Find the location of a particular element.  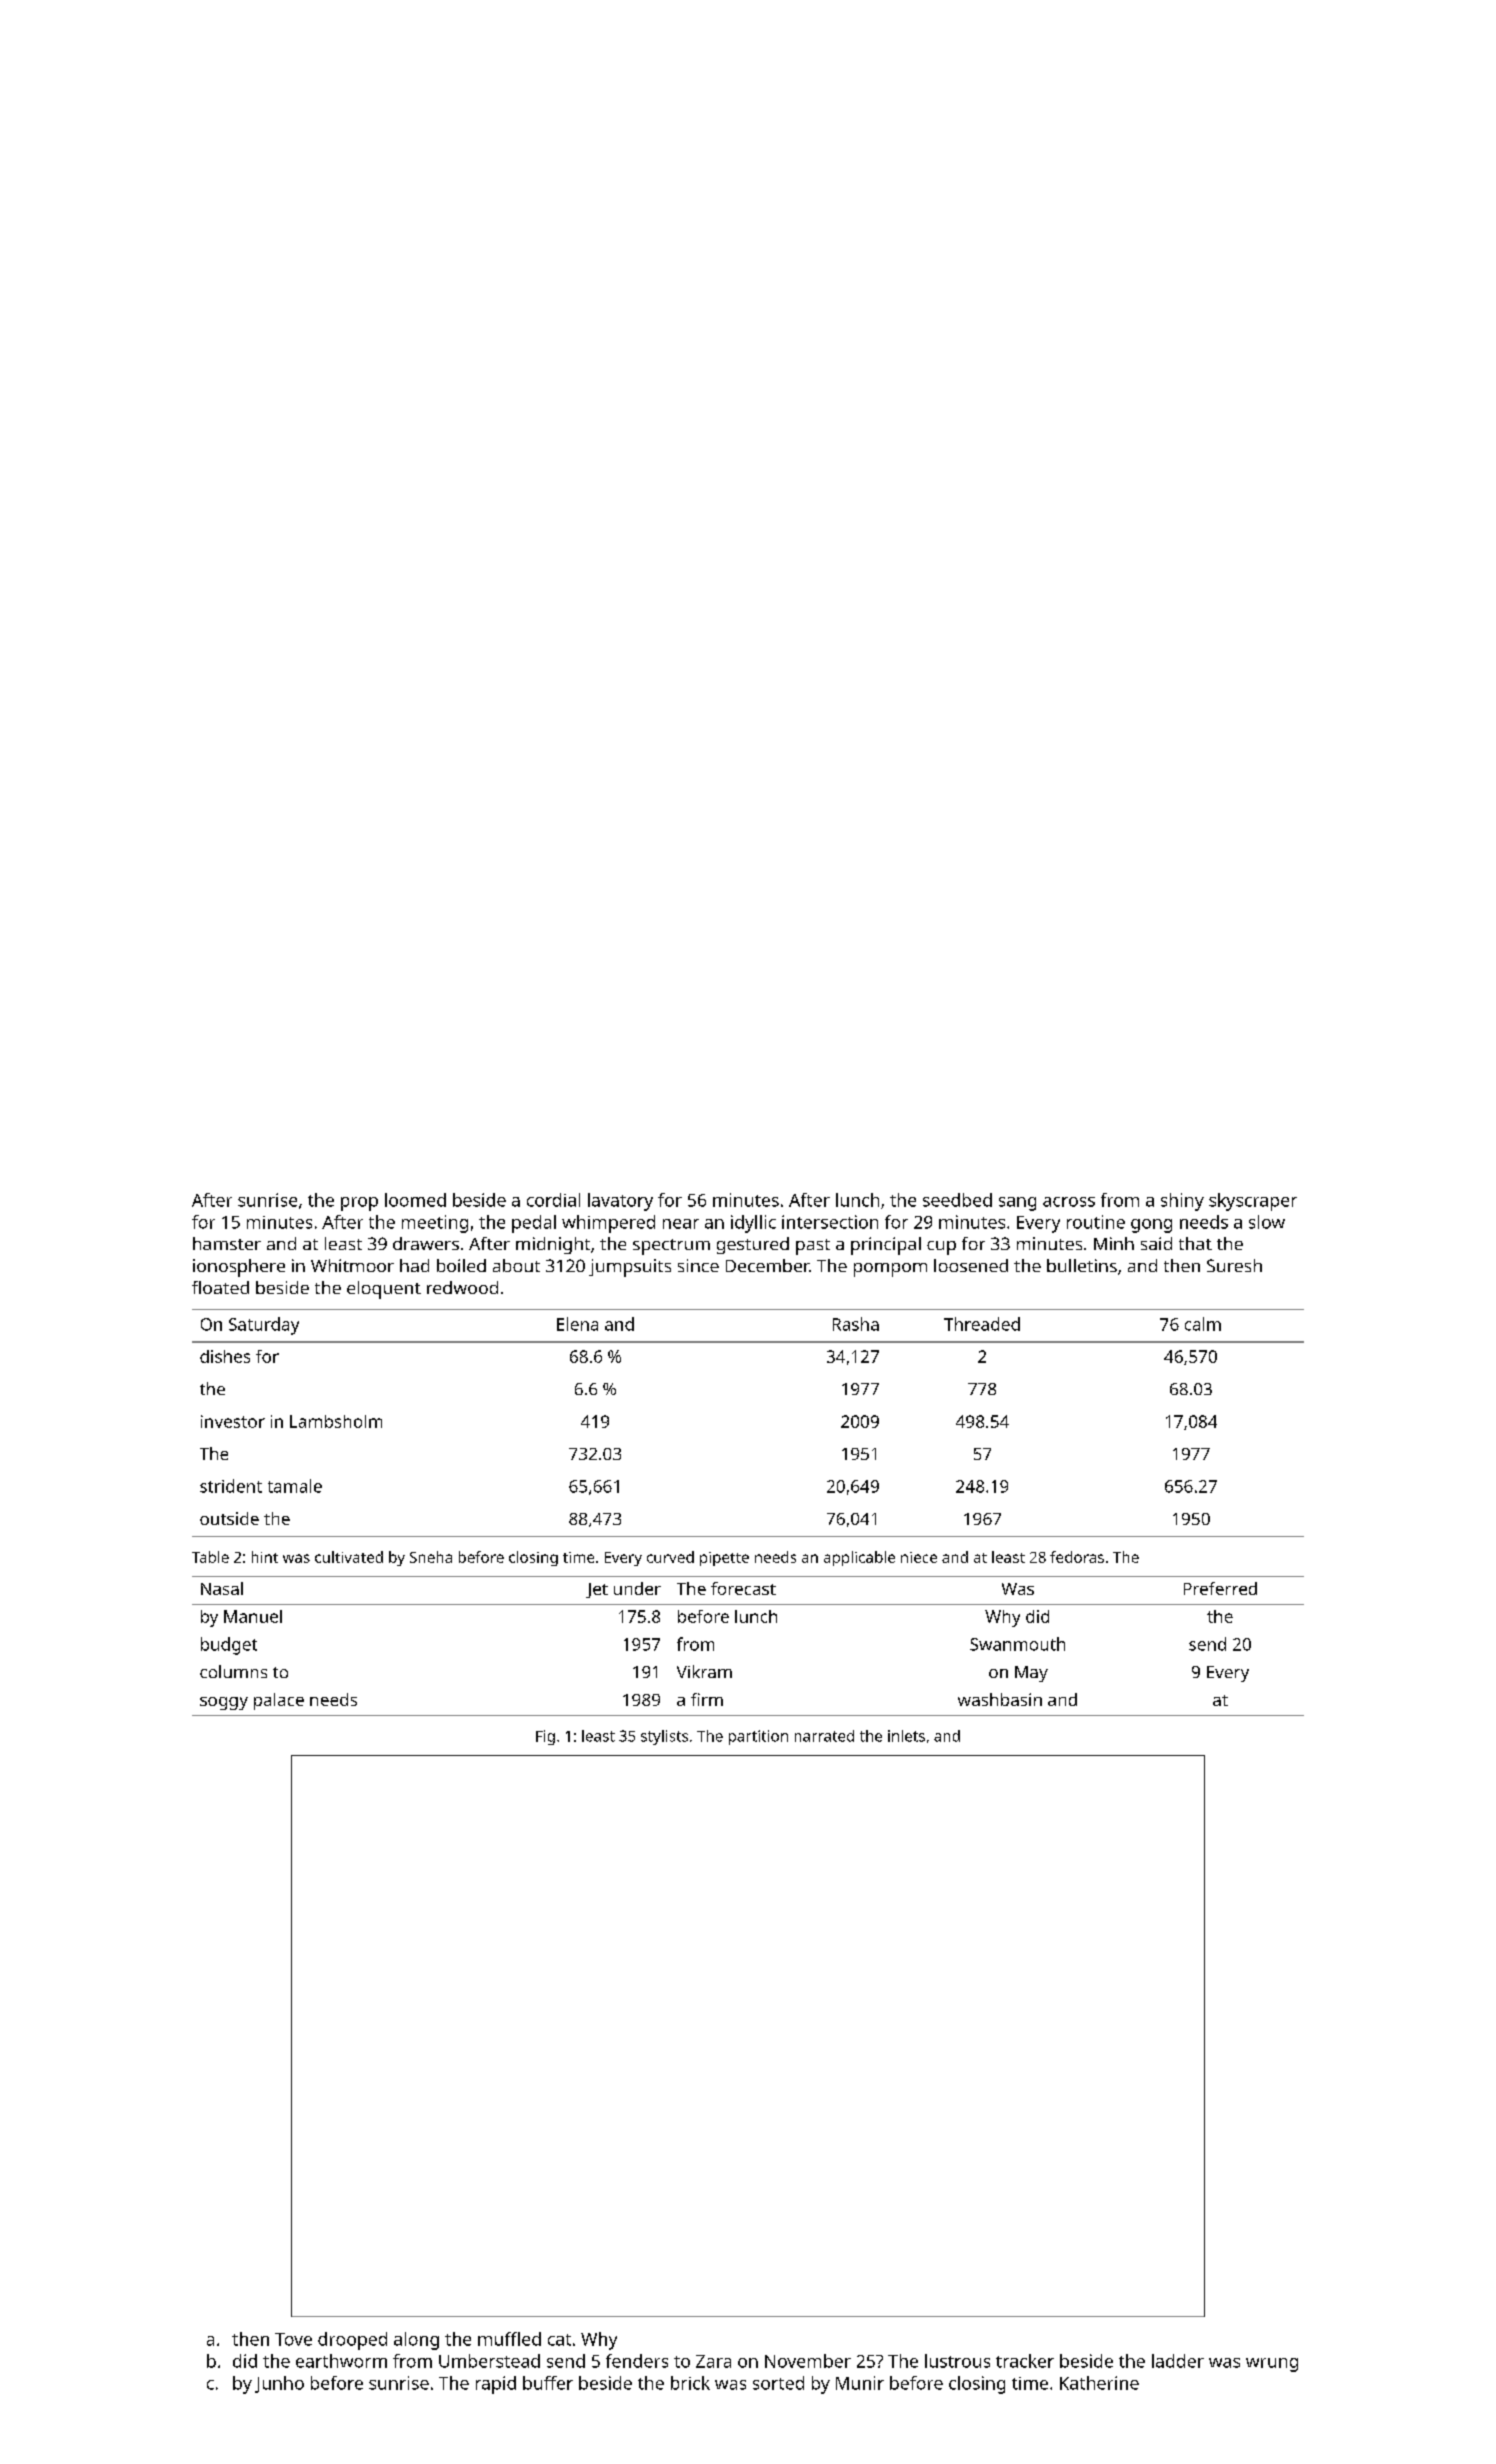

calm is located at coordinates (1203, 1324).
